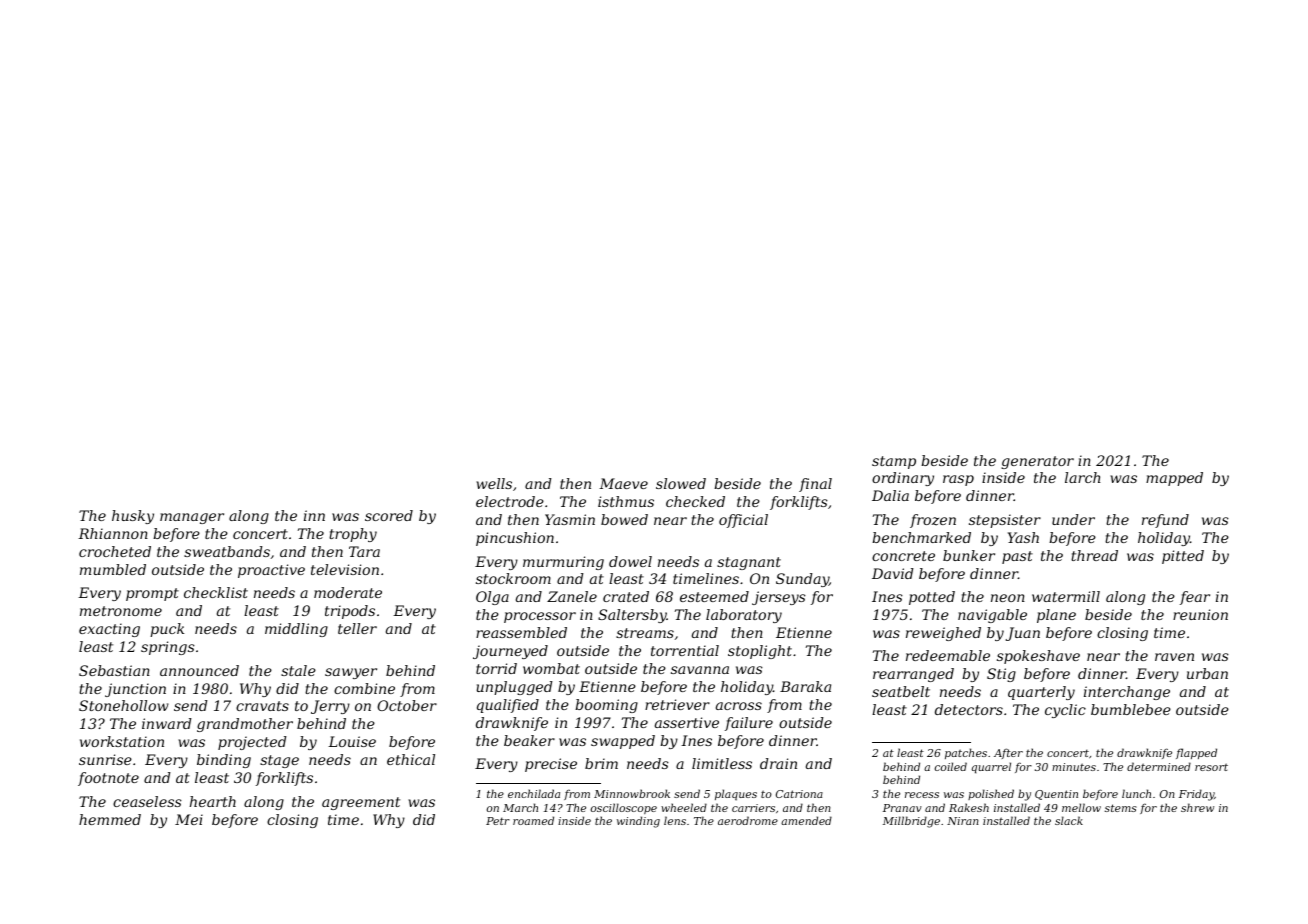 Image resolution: width=1308 pixels, height=924 pixels. Describe the element at coordinates (1073, 519) in the document. I see `under` at that location.
